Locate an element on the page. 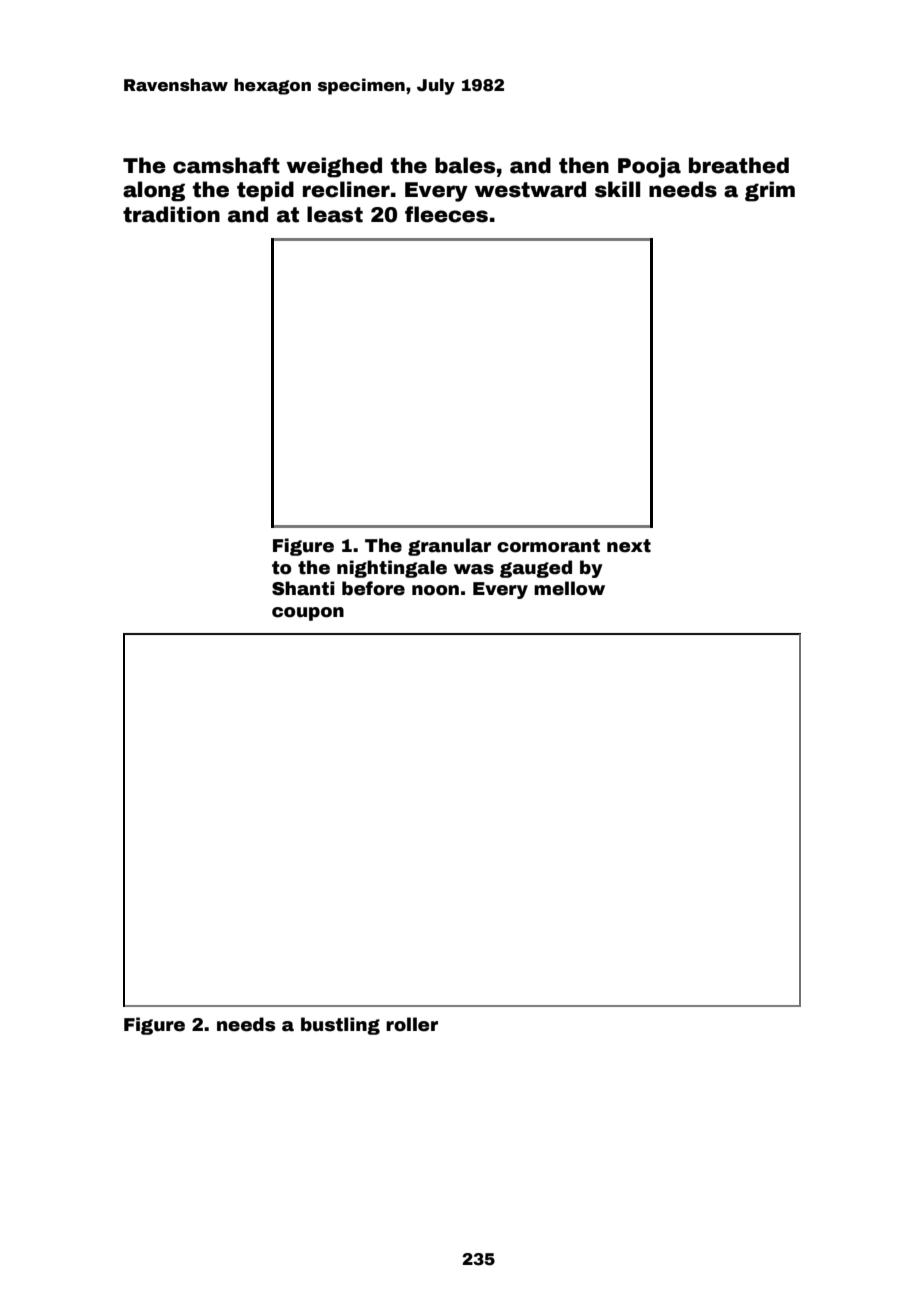 The image size is (924, 1311). roller is located at coordinates (412, 1024).
